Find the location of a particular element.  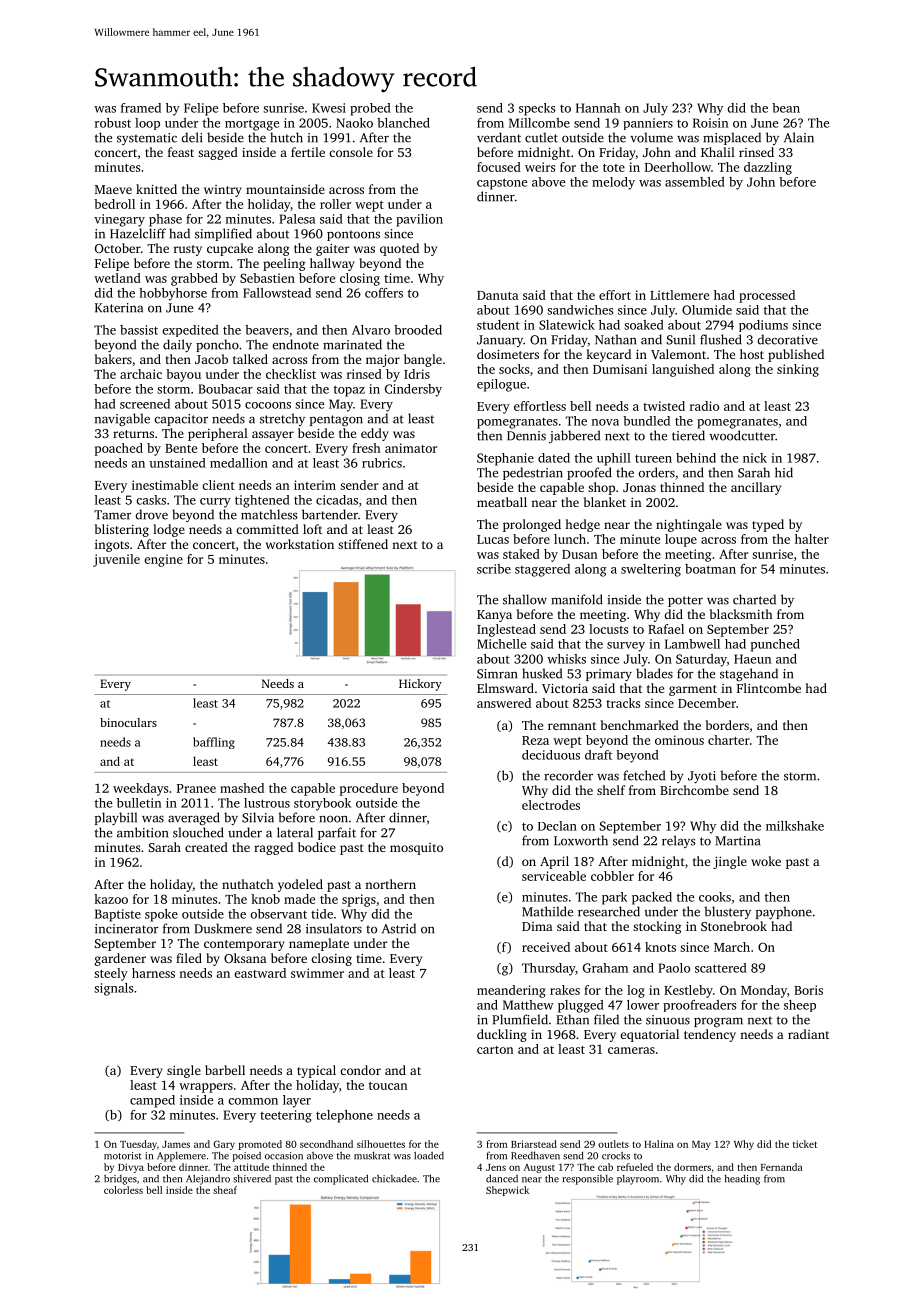

steely is located at coordinates (111, 974).
